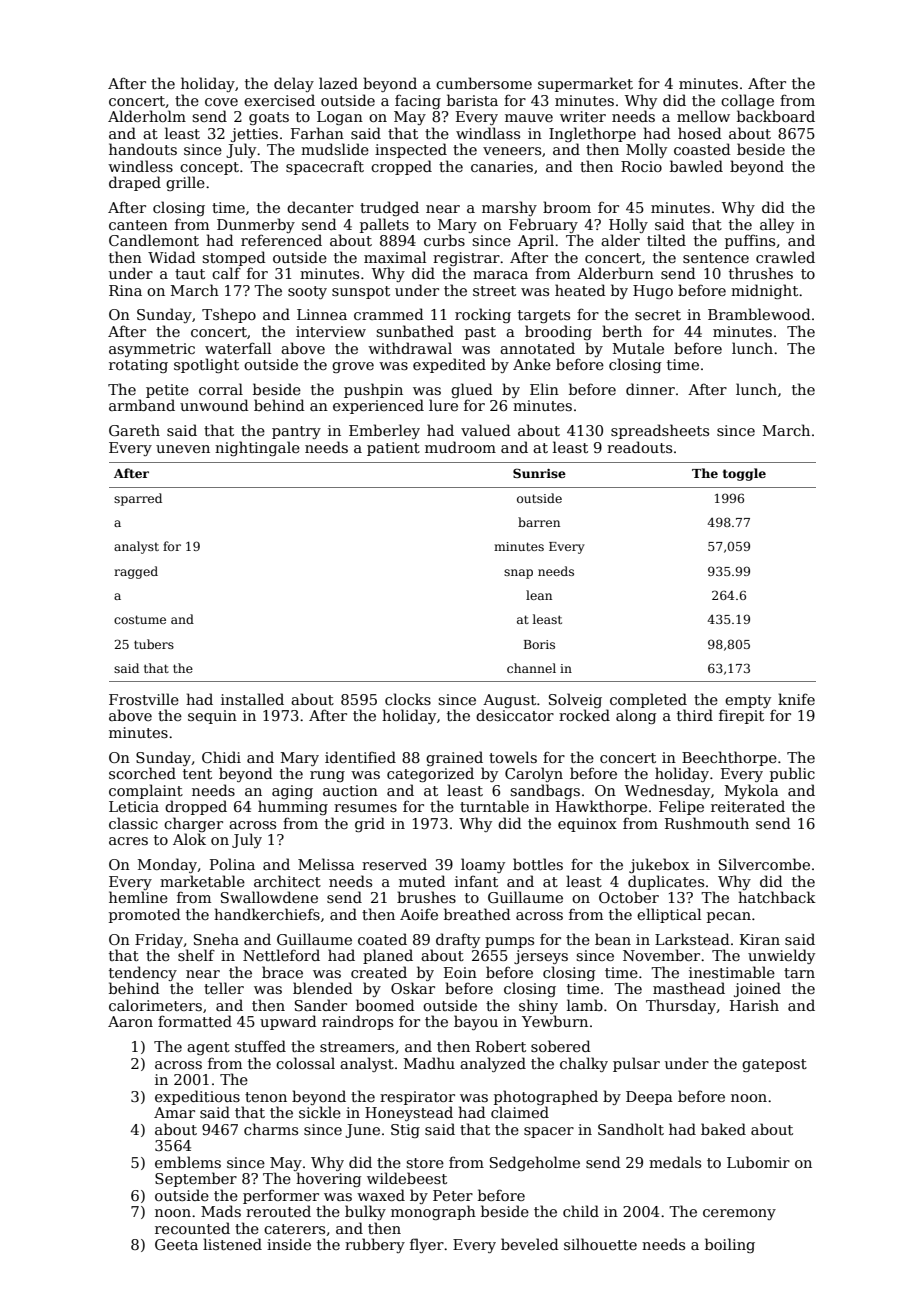  What do you see at coordinates (730, 1245) in the screenshot?
I see `boiling` at bounding box center [730, 1245].
